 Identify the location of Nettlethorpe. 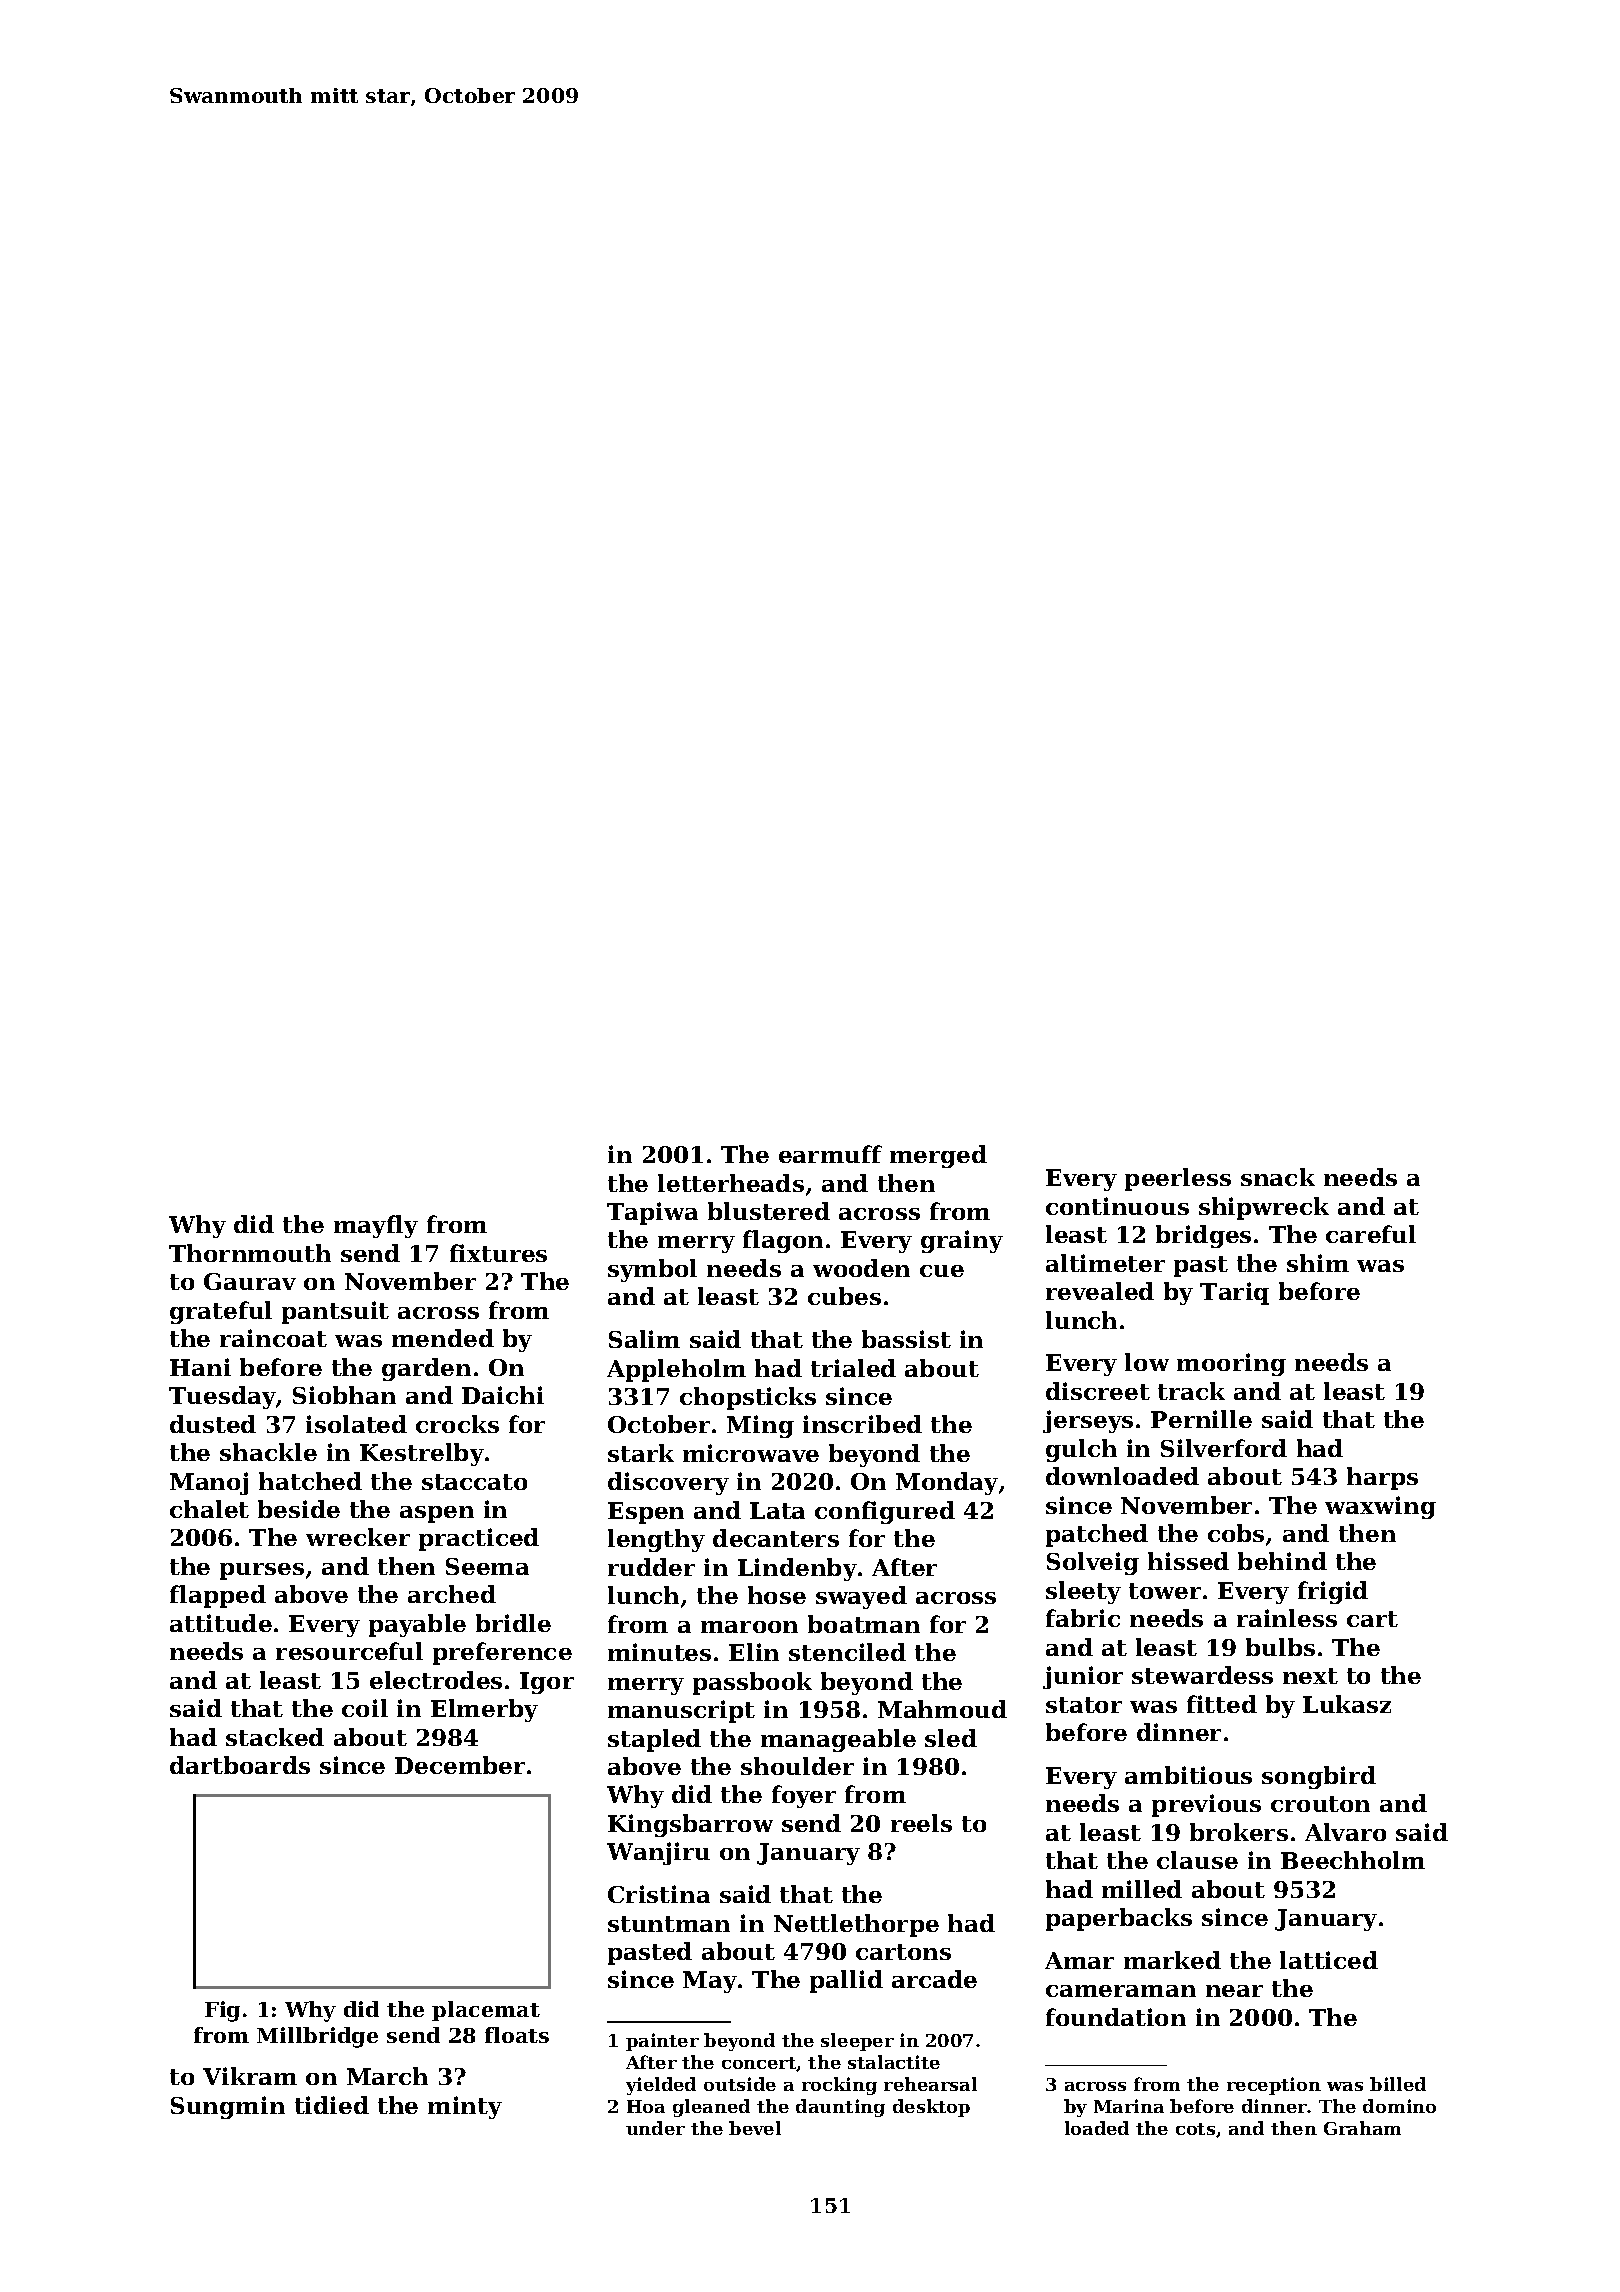
(856, 1925).
